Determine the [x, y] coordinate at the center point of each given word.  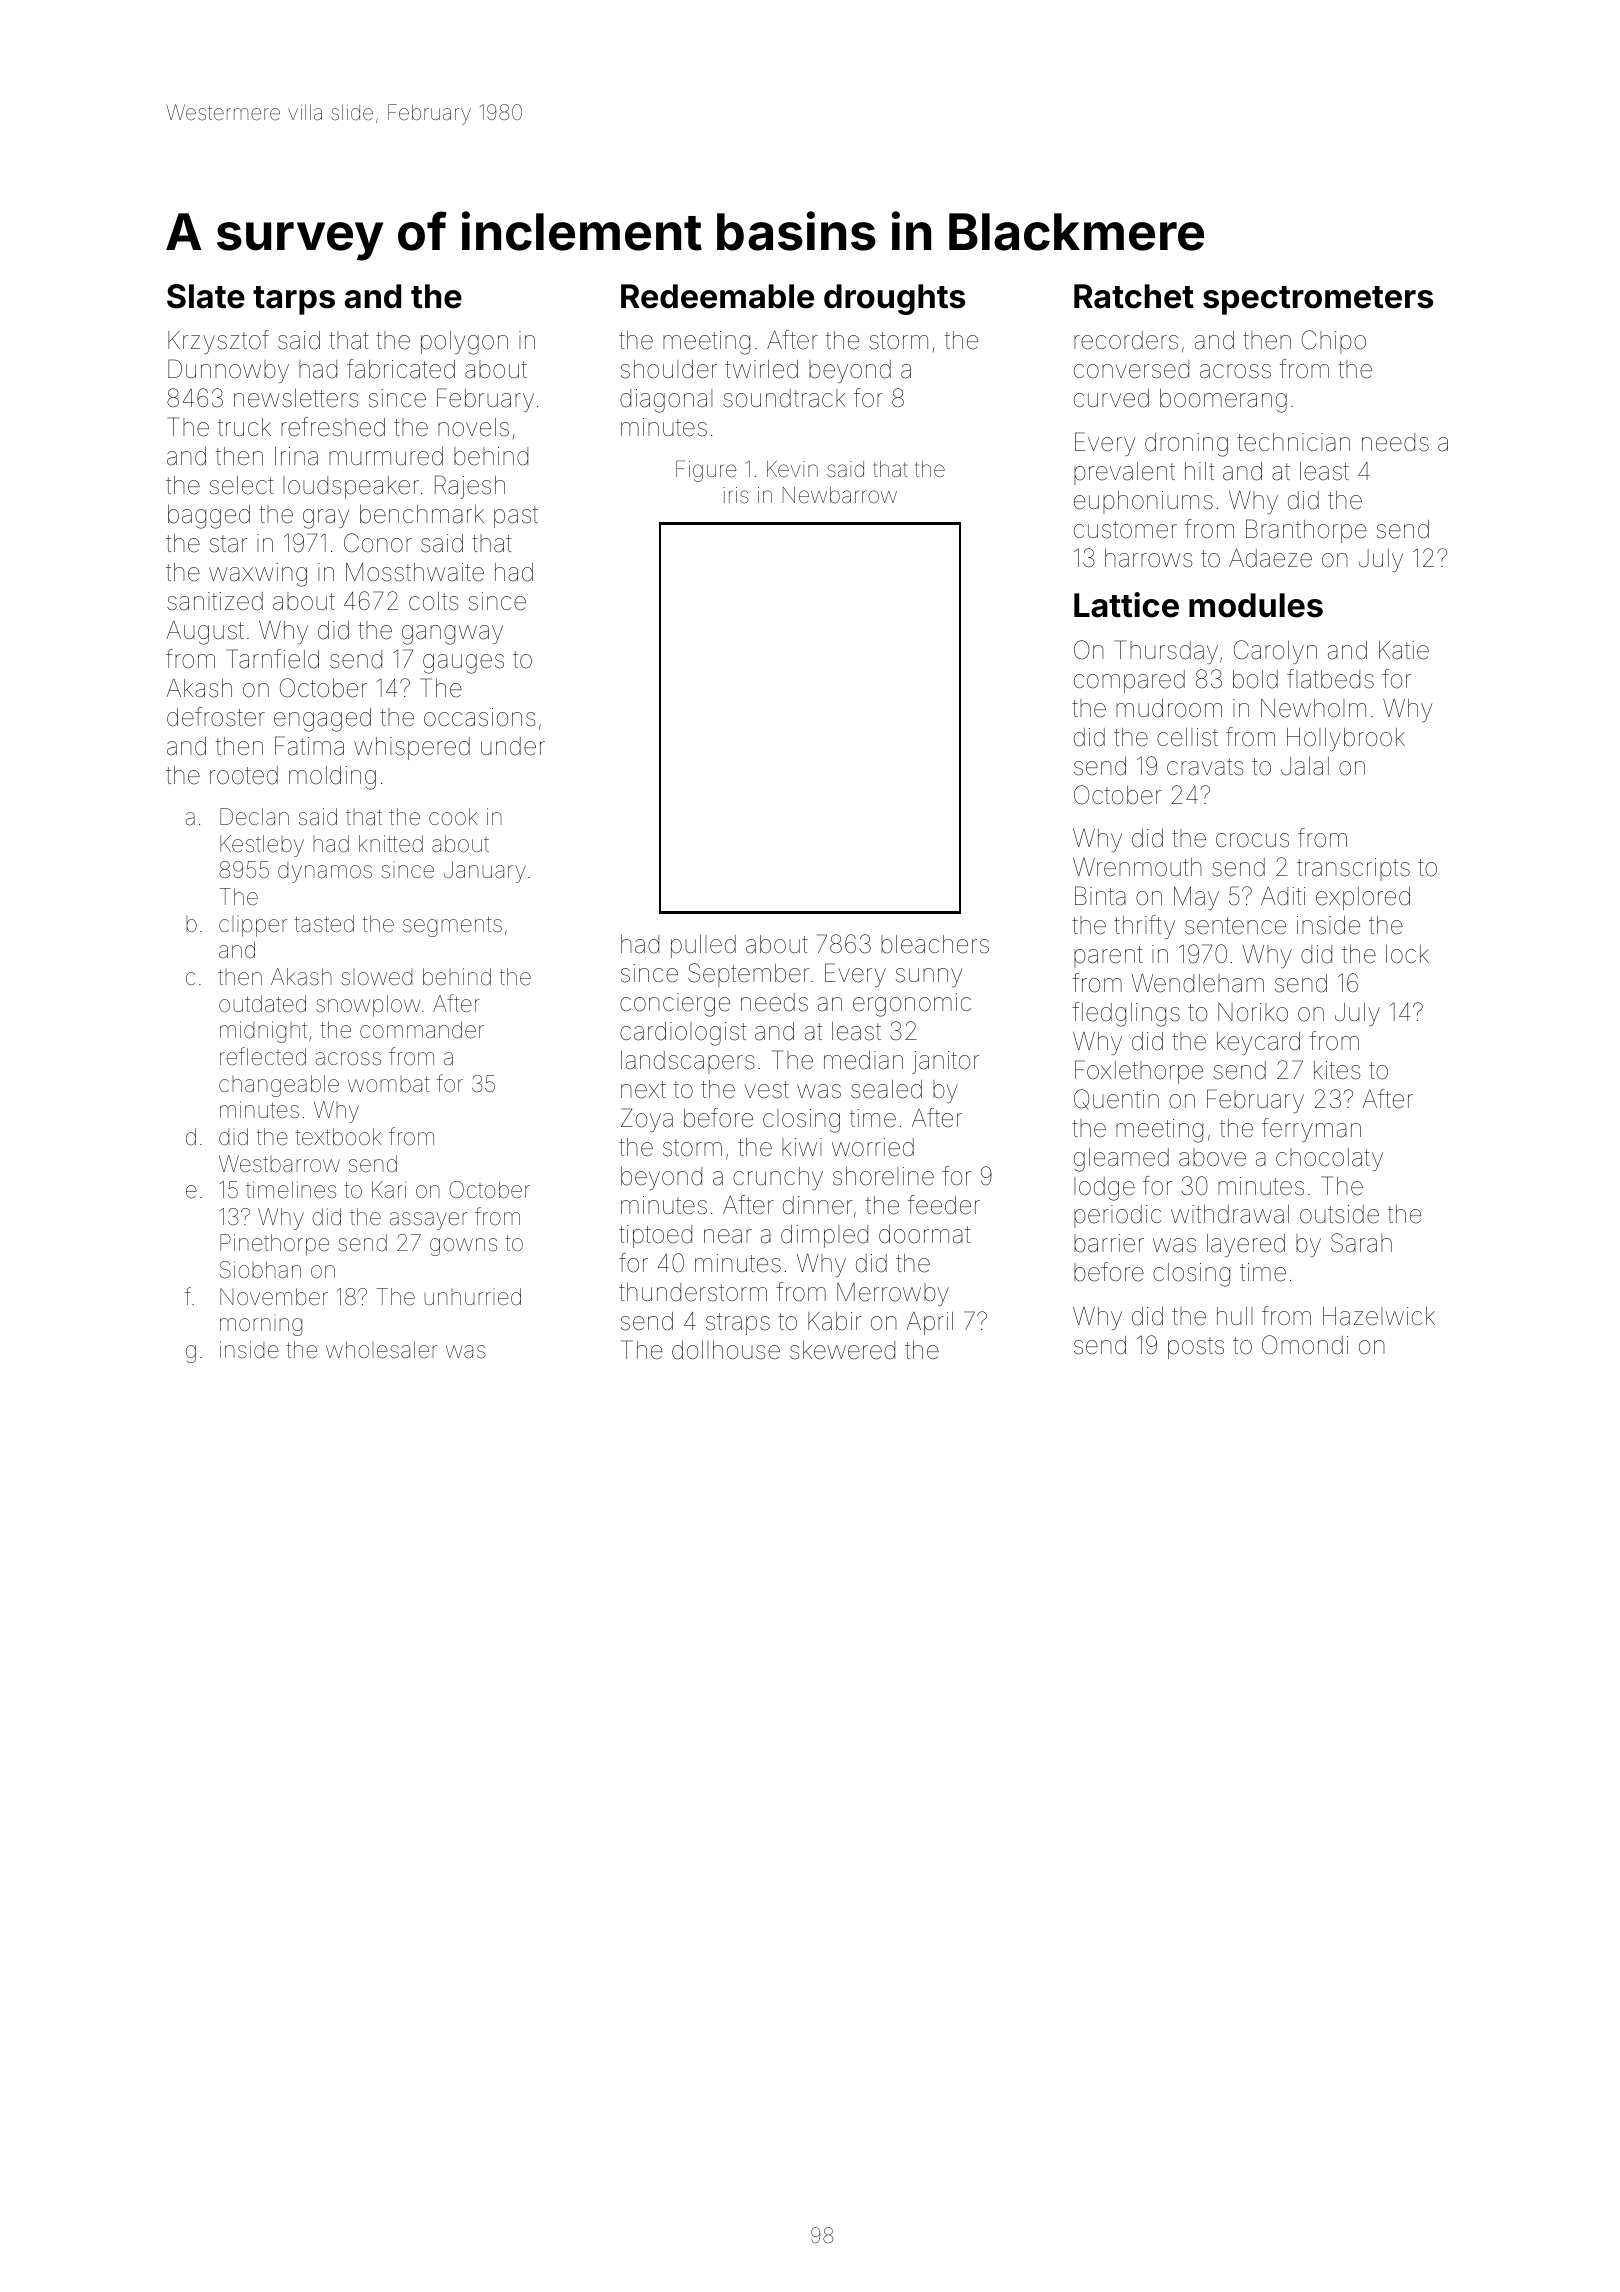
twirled [761, 369]
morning [261, 1325]
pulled [703, 946]
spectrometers [1318, 300]
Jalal [1305, 766]
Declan [254, 817]
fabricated [401, 369]
